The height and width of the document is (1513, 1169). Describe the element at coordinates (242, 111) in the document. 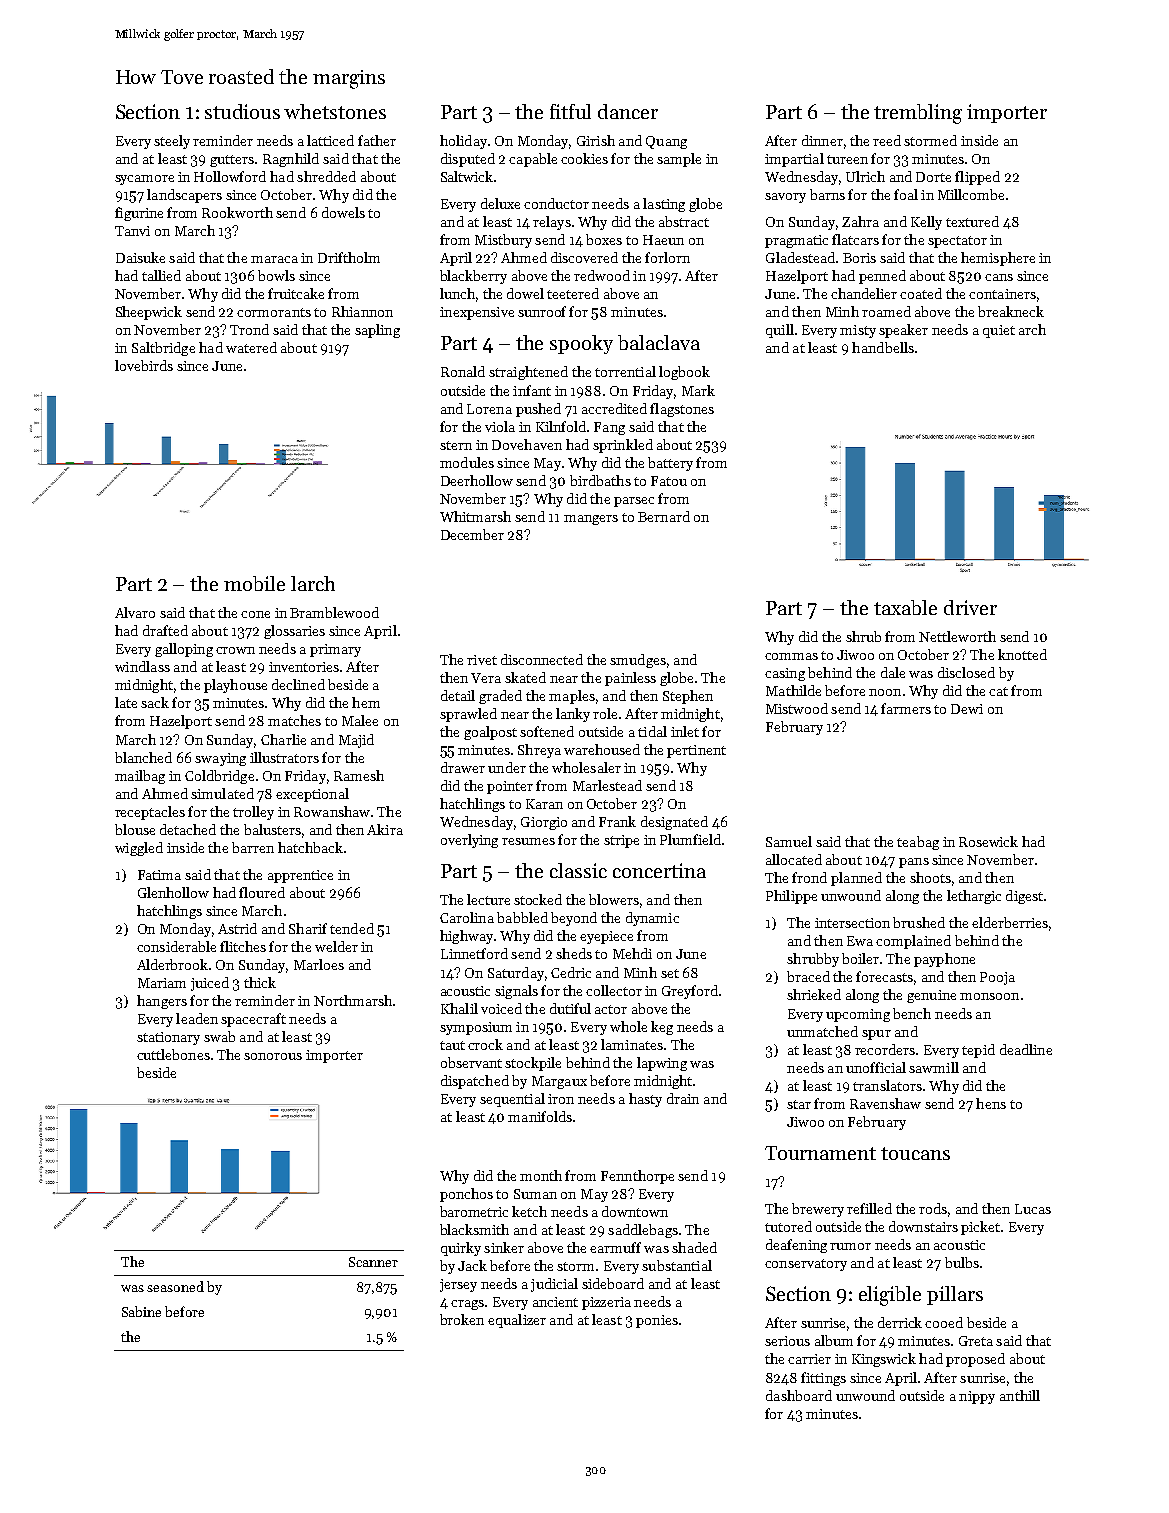

I see `studious` at that location.
